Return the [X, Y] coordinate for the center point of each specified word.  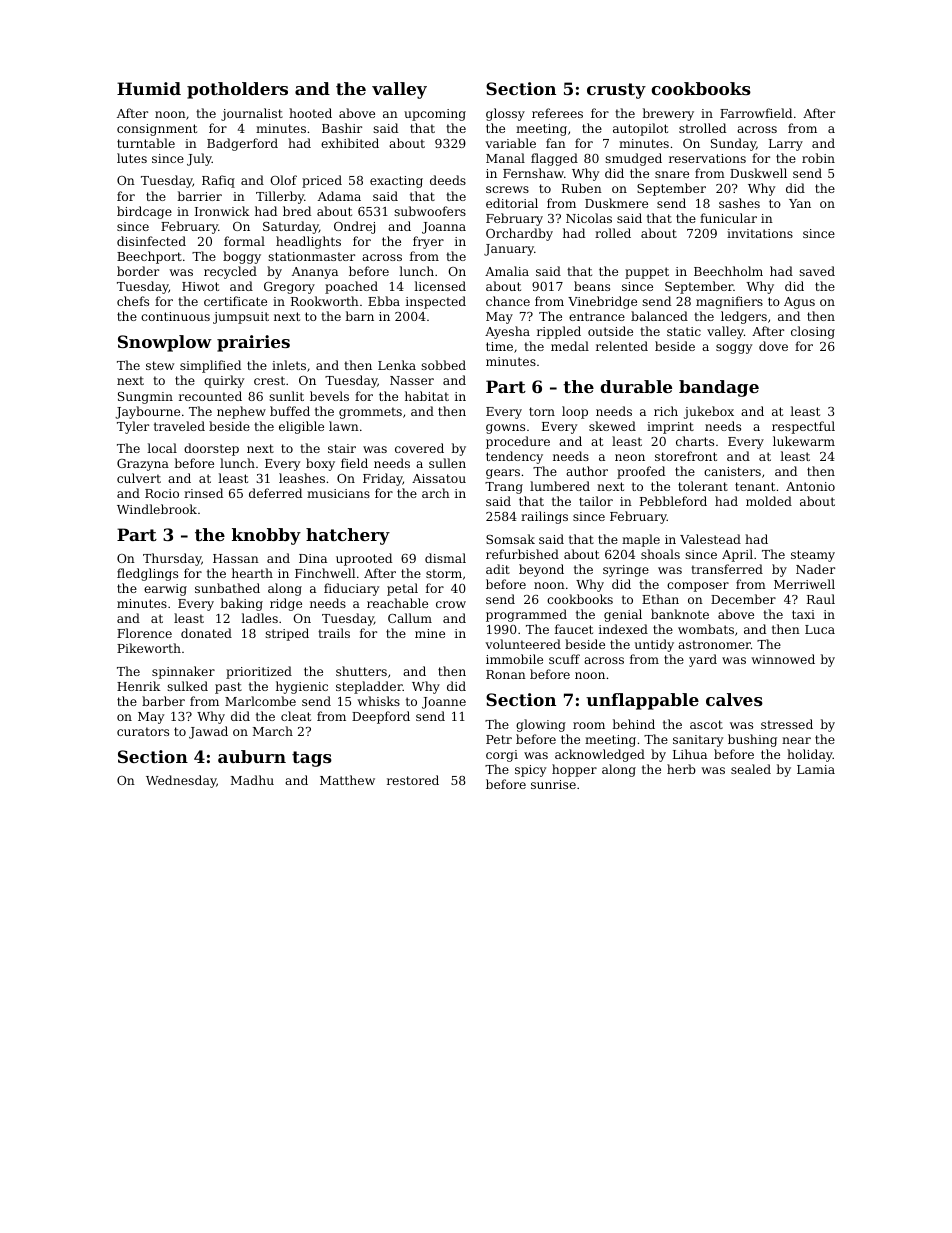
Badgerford [242, 144]
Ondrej [354, 227]
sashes [739, 203]
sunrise [553, 784]
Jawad [208, 732]
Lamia [816, 769]
